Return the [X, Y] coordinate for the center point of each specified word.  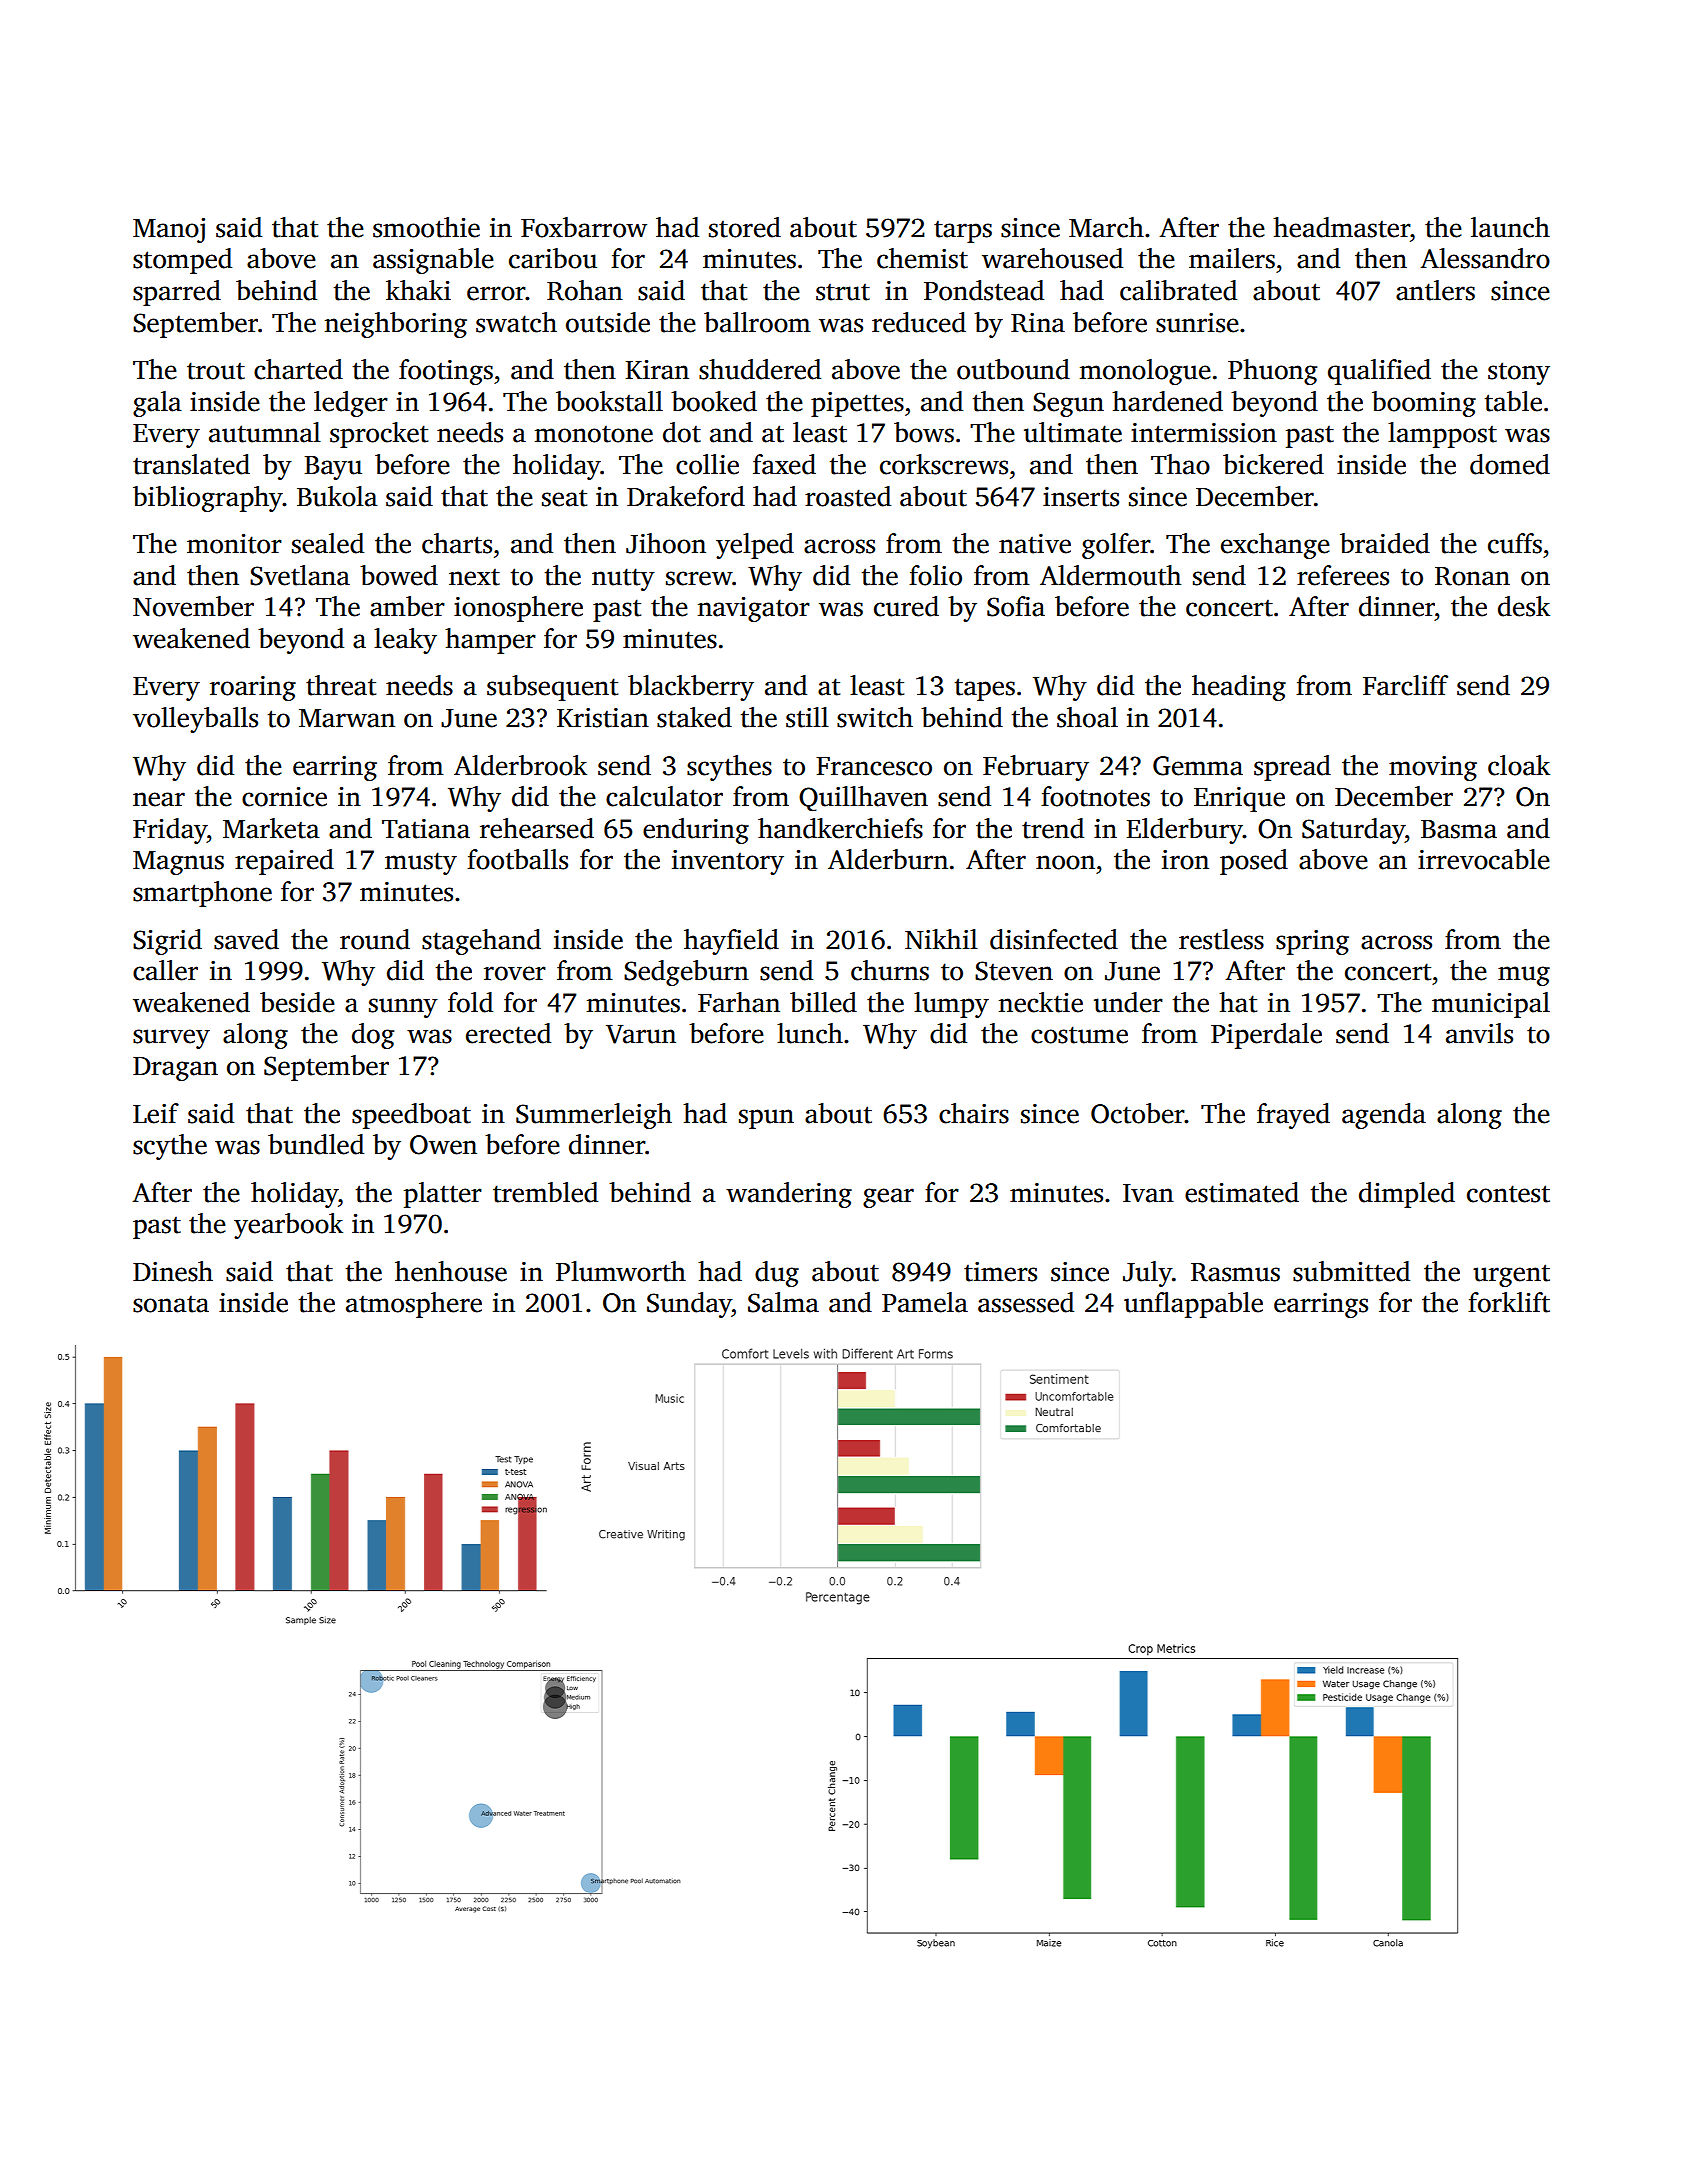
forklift [1509, 1302]
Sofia [1016, 606]
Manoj [169, 230]
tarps [963, 232]
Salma [783, 1302]
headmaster [1341, 227]
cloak [1519, 765]
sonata [171, 1304]
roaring [253, 688]
